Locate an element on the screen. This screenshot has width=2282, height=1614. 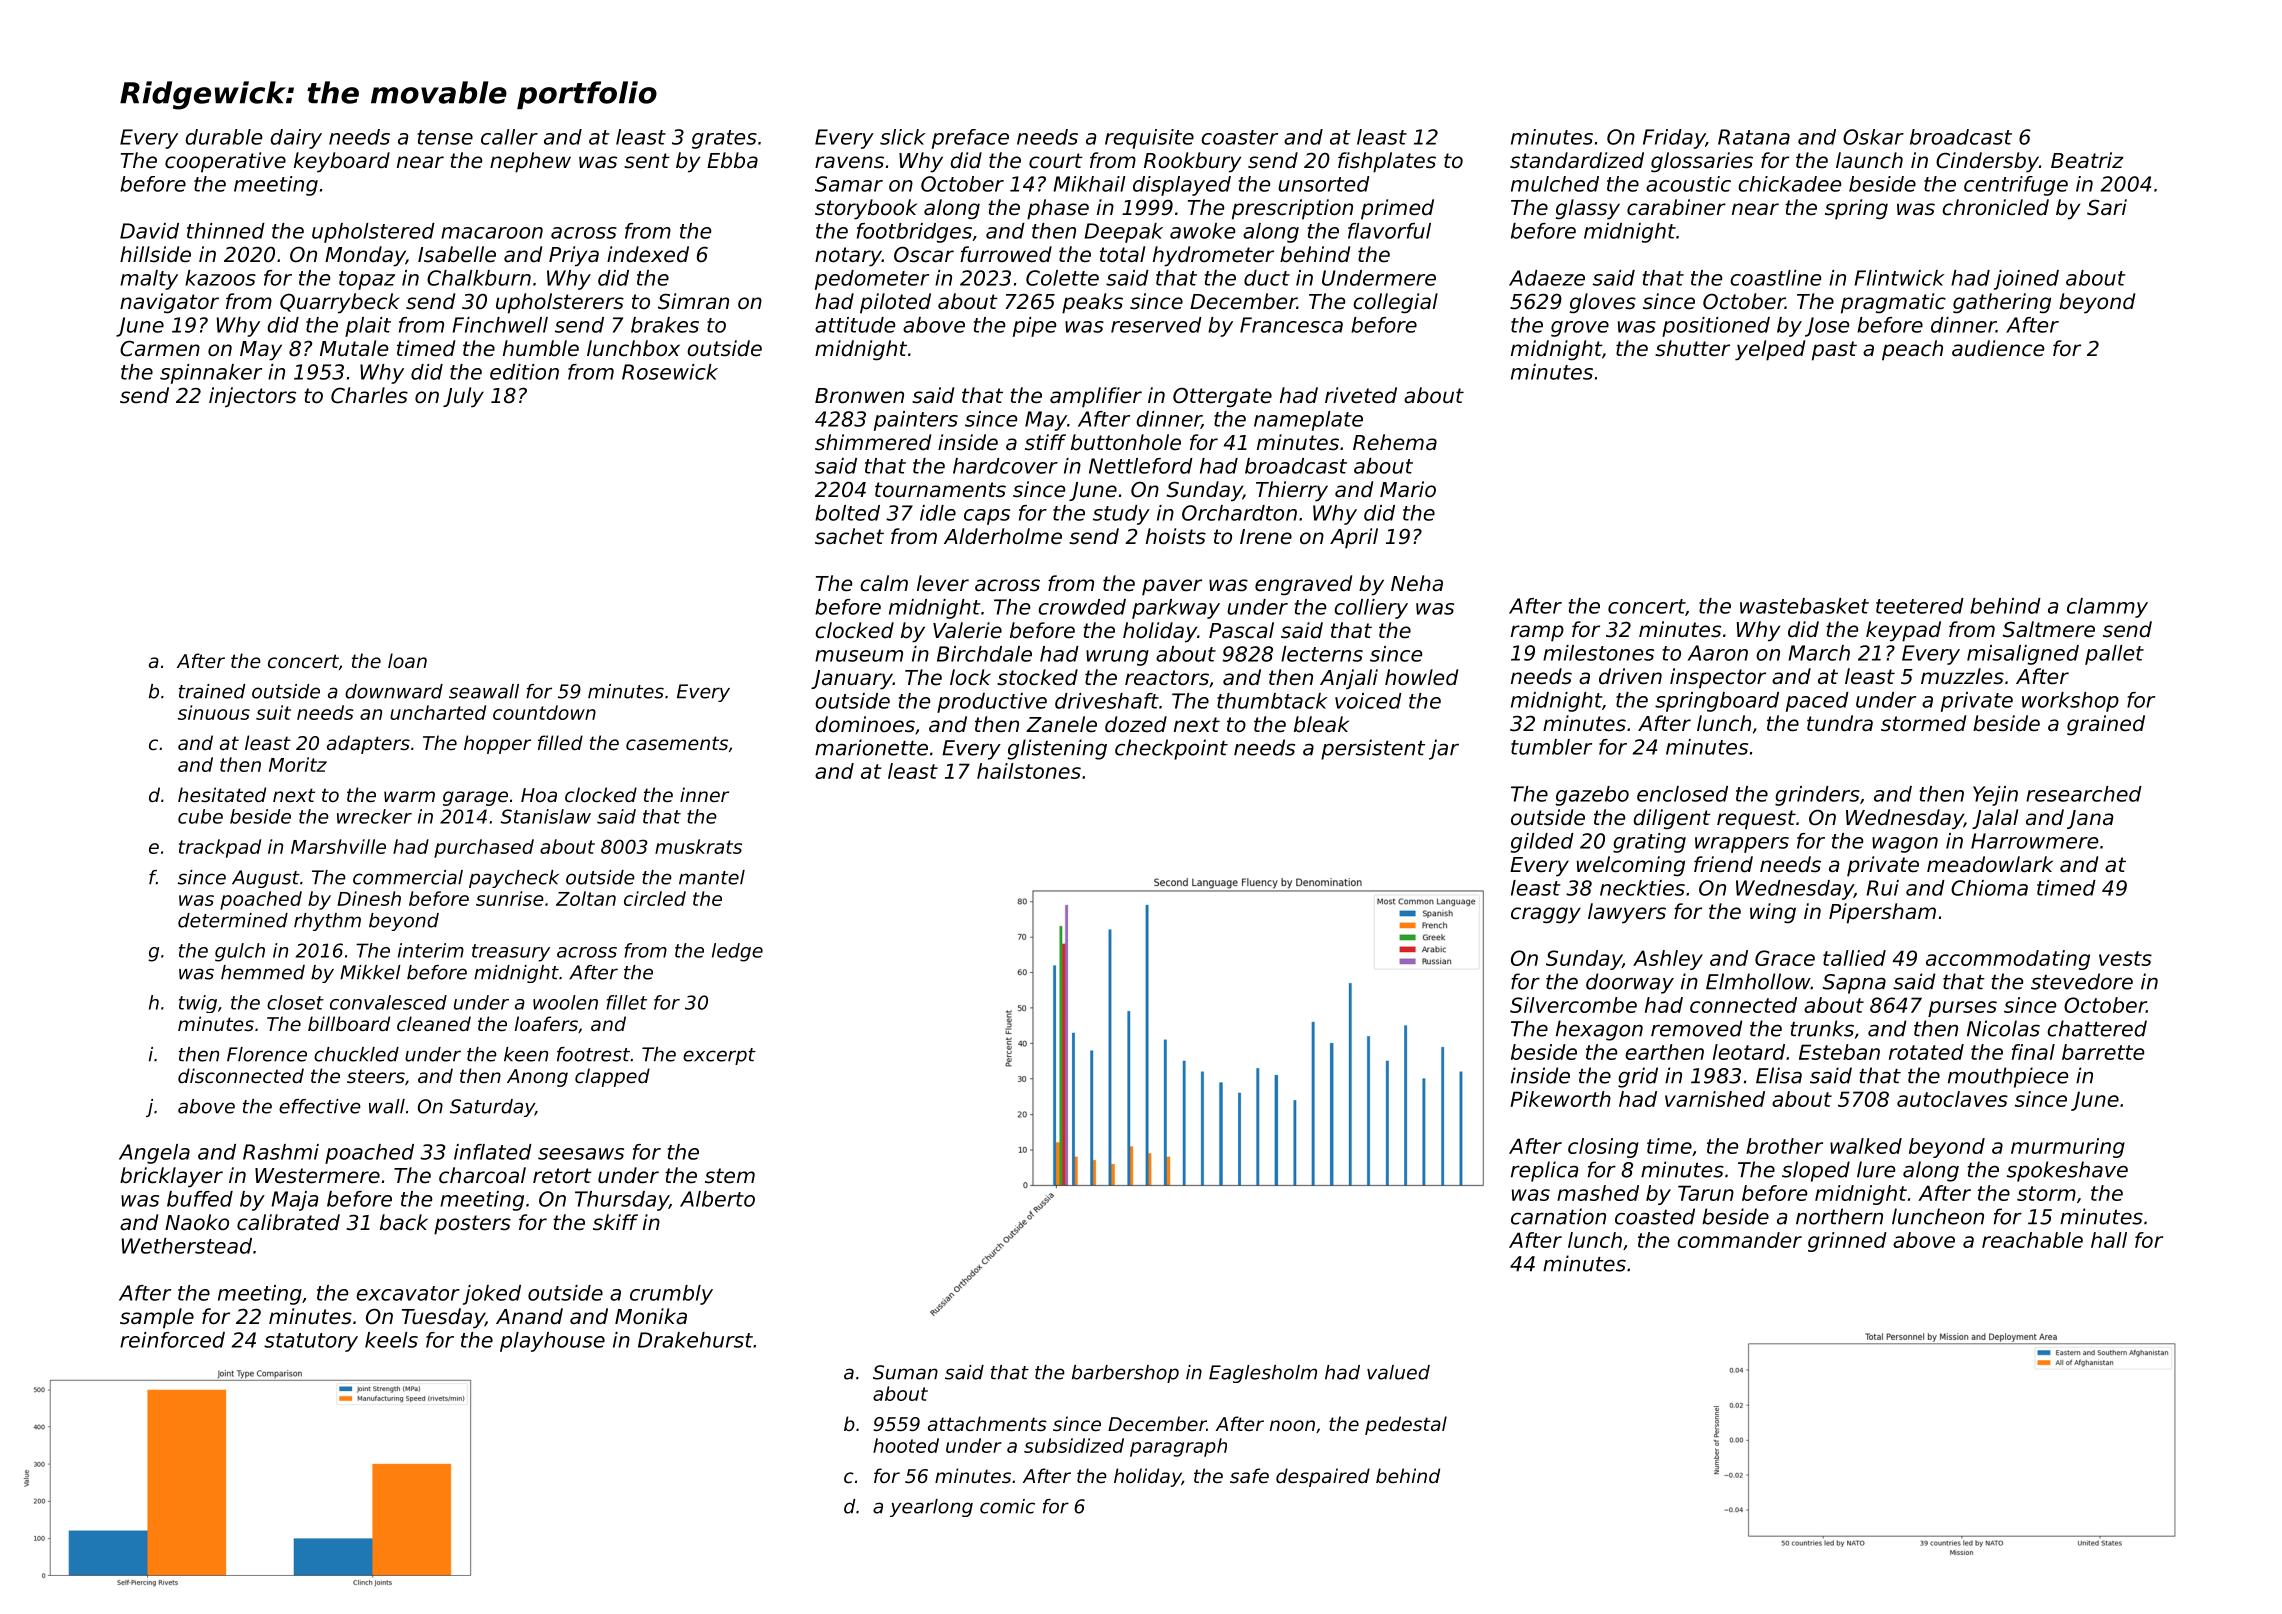
colliery is located at coordinates (1371, 609).
